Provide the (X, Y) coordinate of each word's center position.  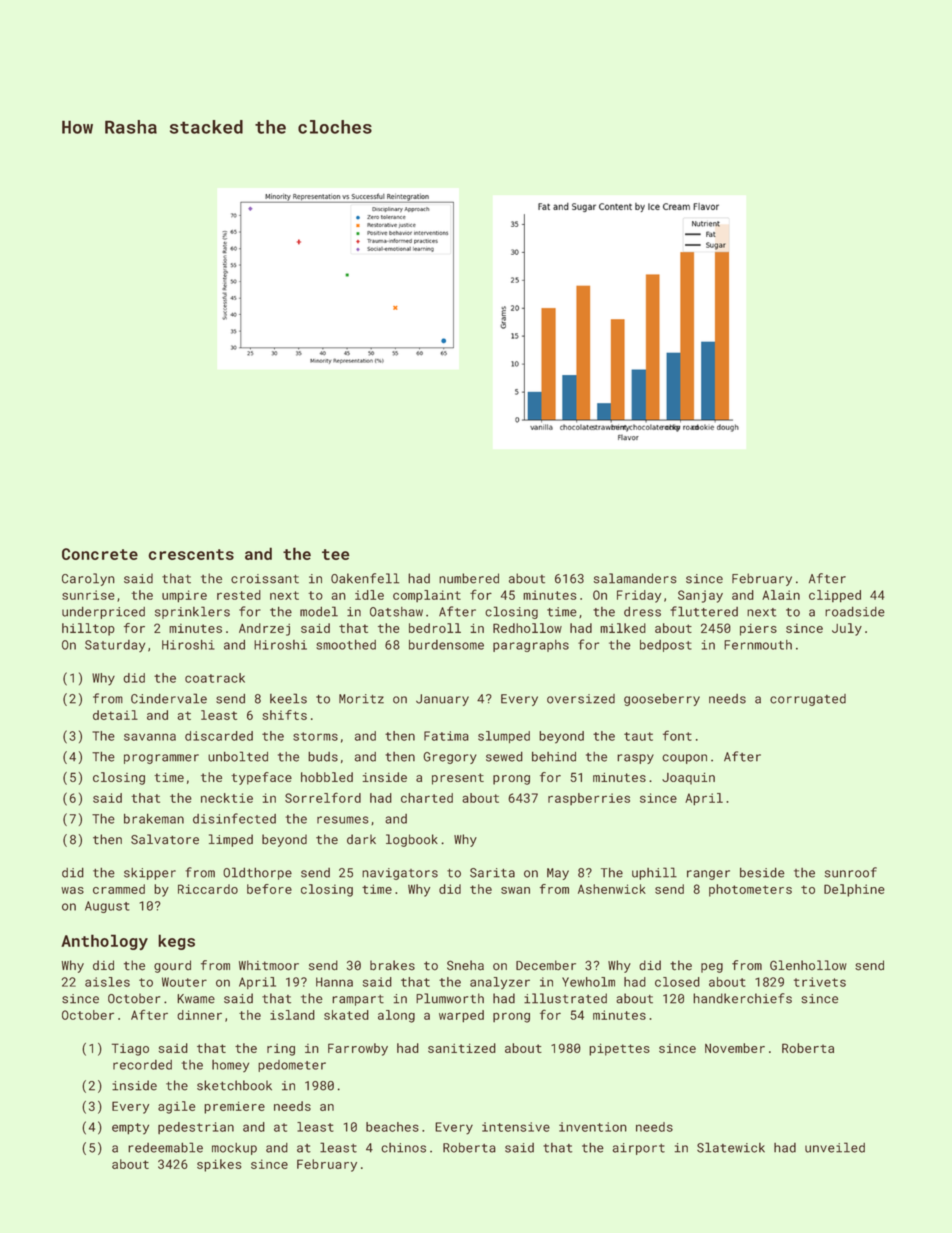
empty (130, 1129)
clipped (835, 596)
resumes (343, 820)
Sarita (492, 873)
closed (677, 982)
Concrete (100, 554)
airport (638, 1149)
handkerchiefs (742, 998)
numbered (469, 578)
